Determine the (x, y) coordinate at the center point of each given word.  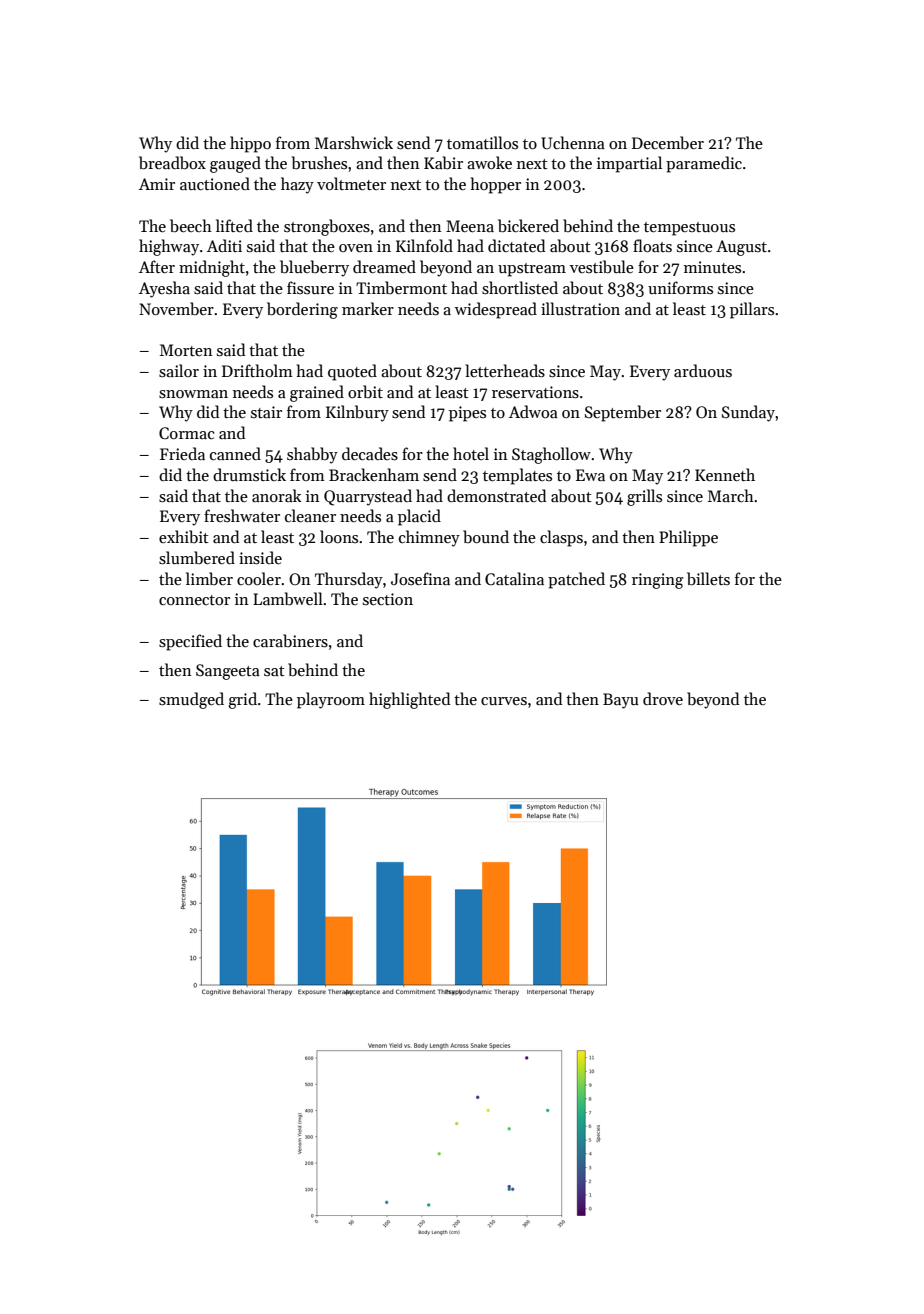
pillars (752, 310)
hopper (496, 185)
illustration (580, 308)
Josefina (420, 578)
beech (191, 226)
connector (194, 600)
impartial (629, 164)
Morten (186, 350)
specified (190, 642)
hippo (250, 144)
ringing (658, 581)
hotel (471, 453)
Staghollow (551, 455)
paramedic (704, 164)
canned (235, 453)
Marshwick (354, 143)
